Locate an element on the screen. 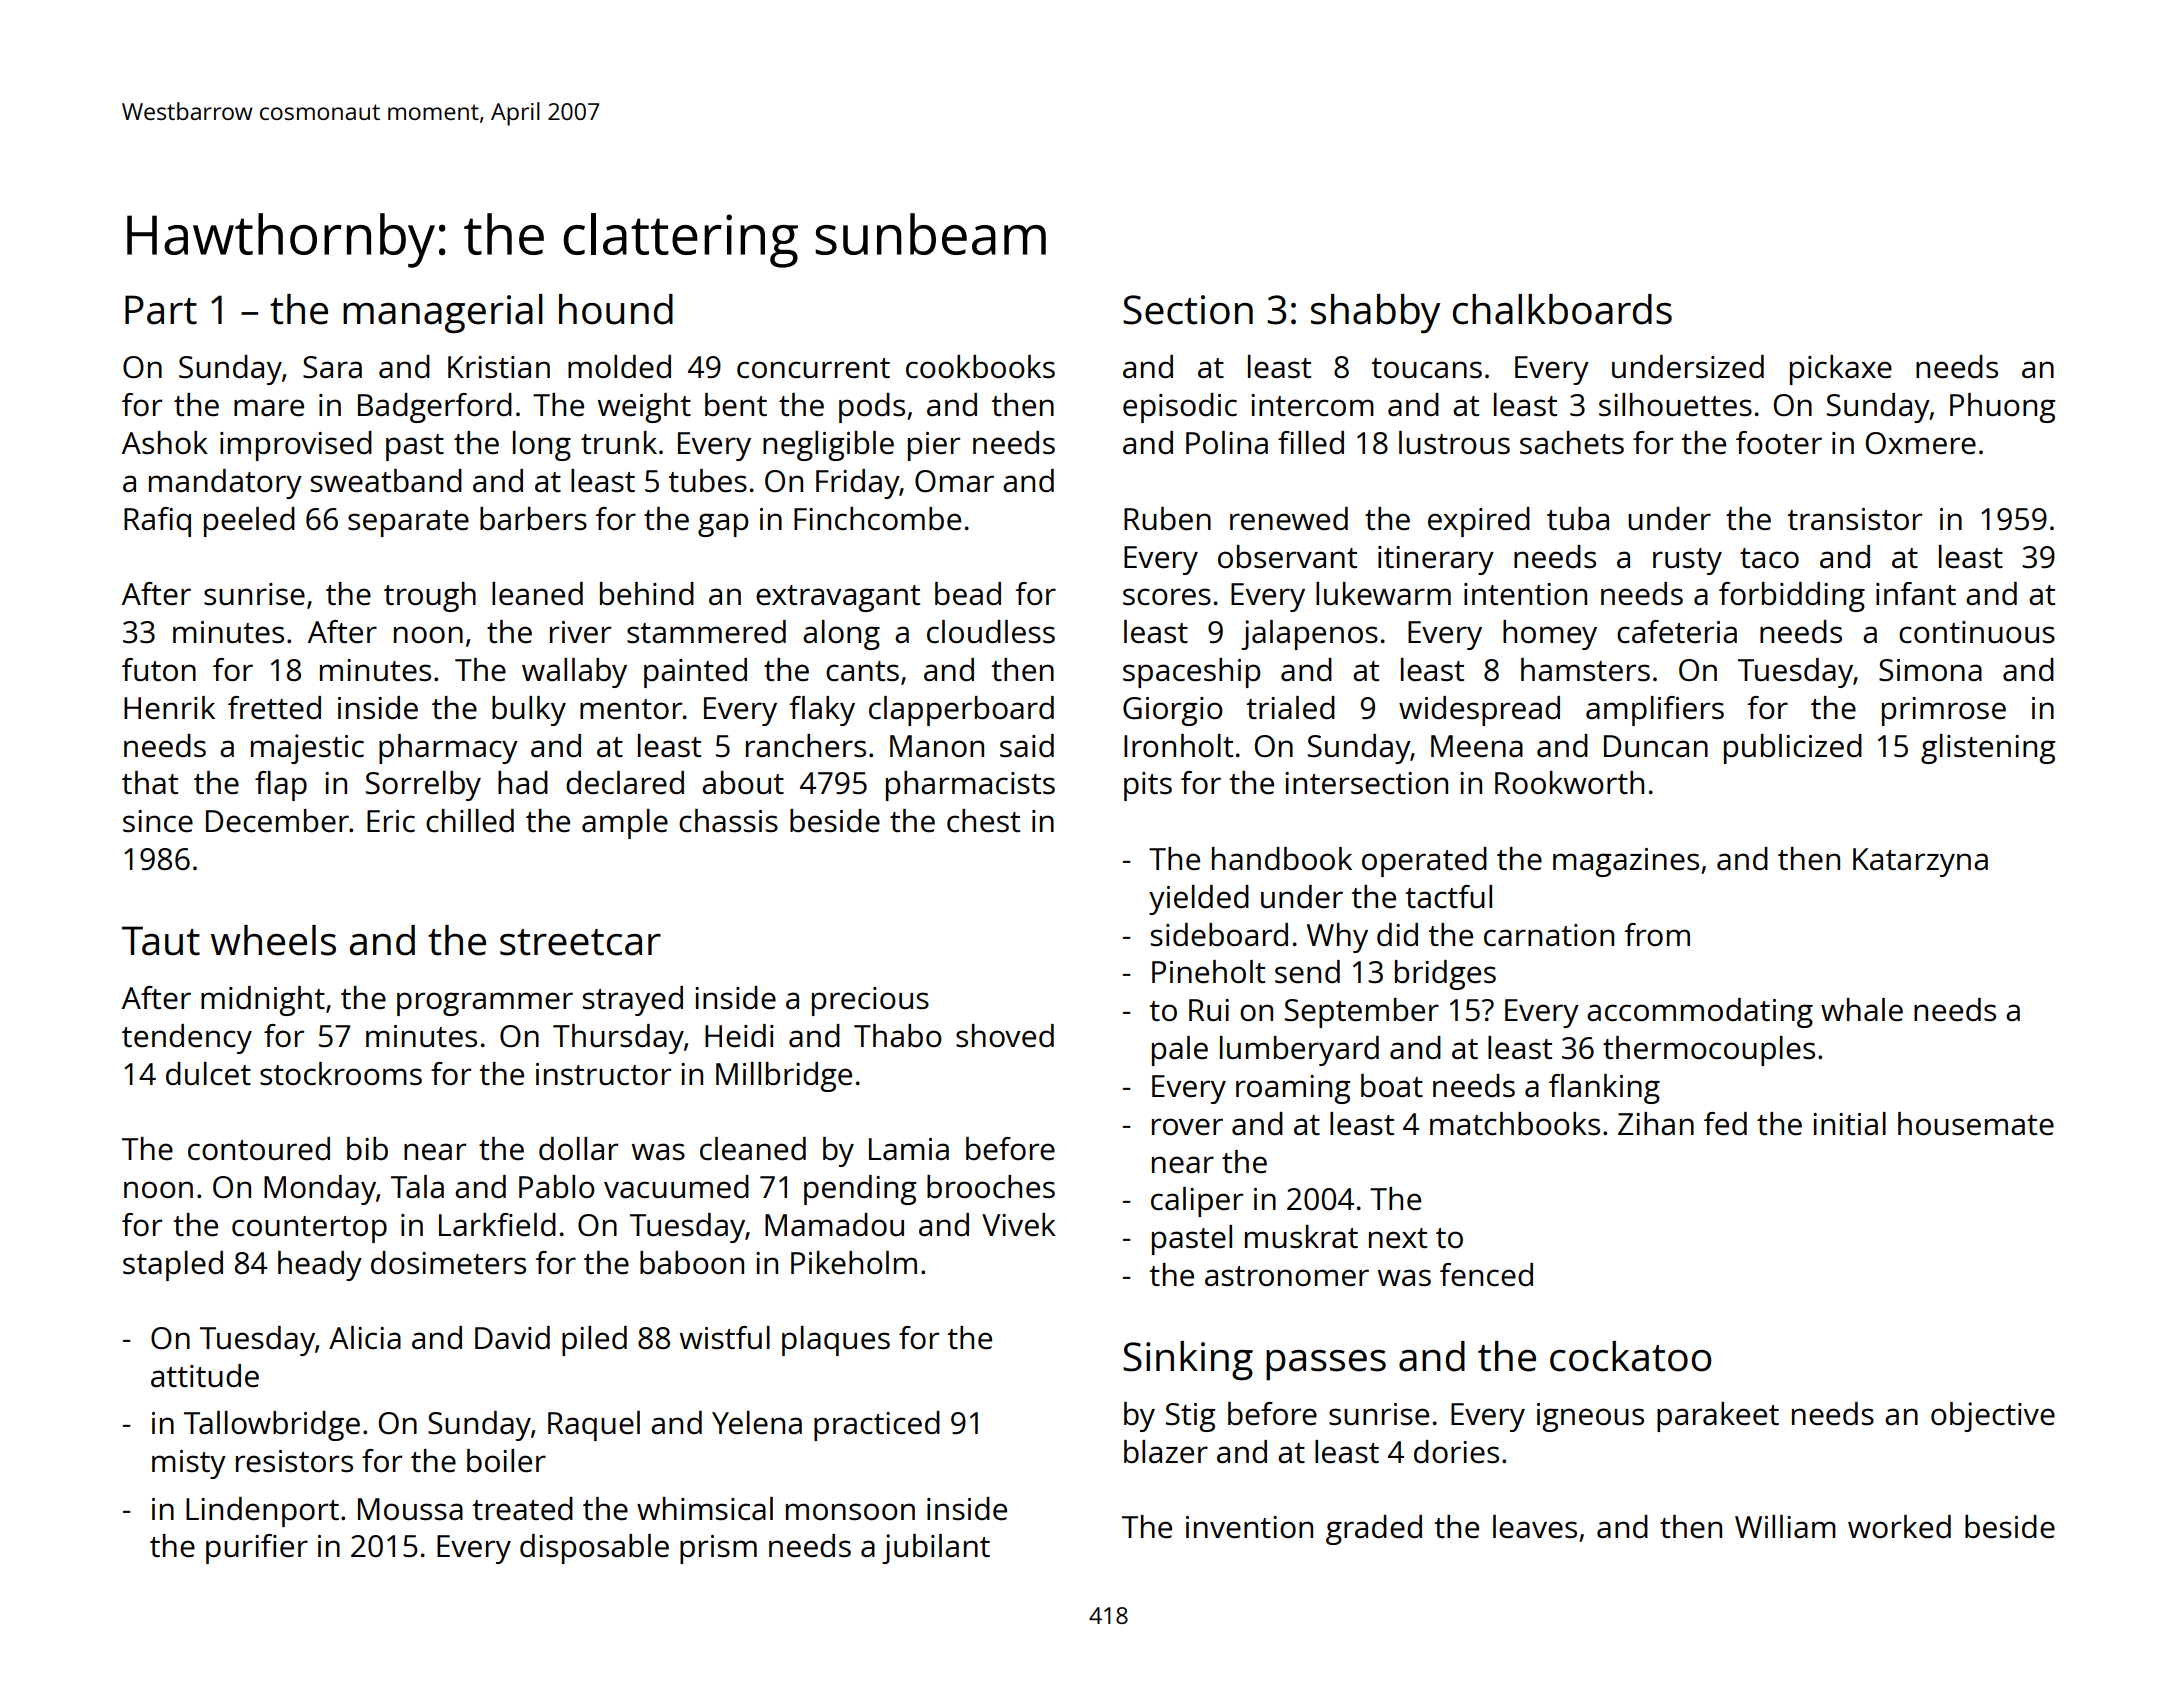 The height and width of the screenshot is (1683, 2178). housemate is located at coordinates (1976, 1124).
